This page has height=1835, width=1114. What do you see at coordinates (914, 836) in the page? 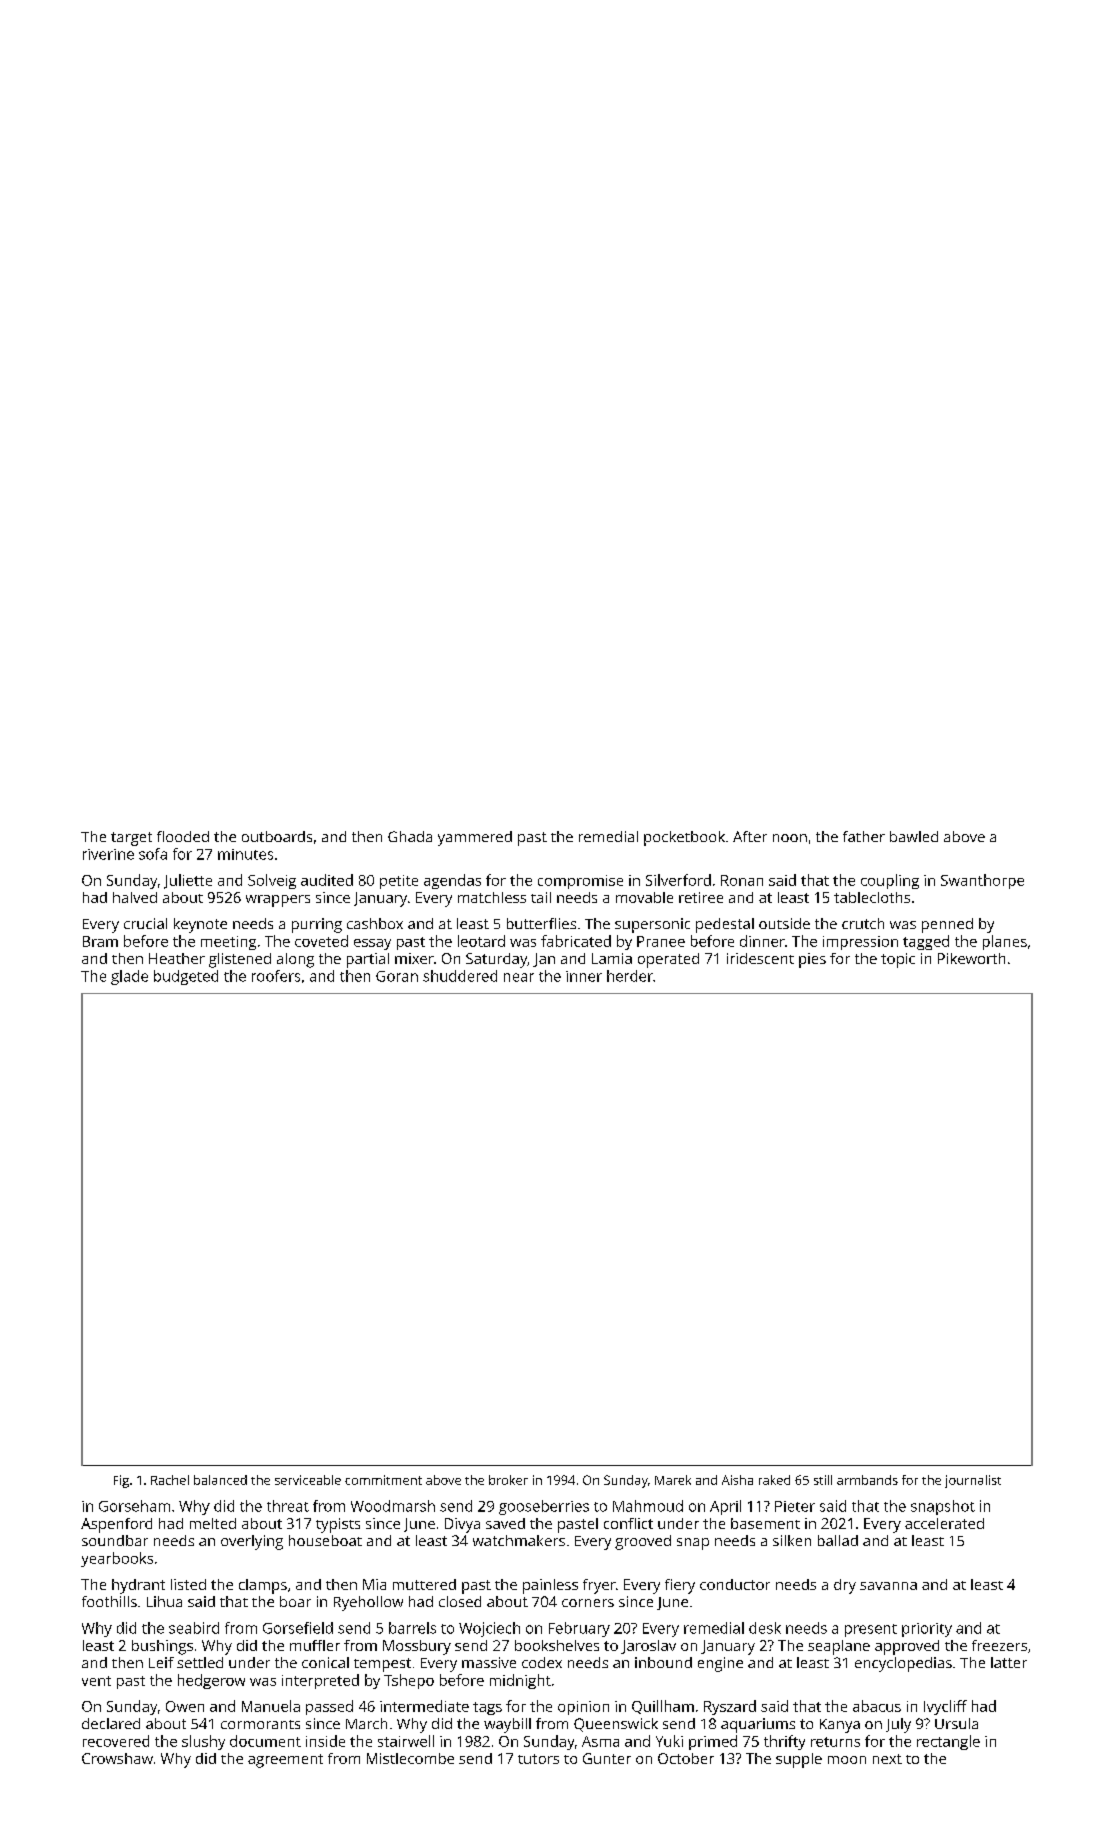
I see `bawled` at bounding box center [914, 836].
